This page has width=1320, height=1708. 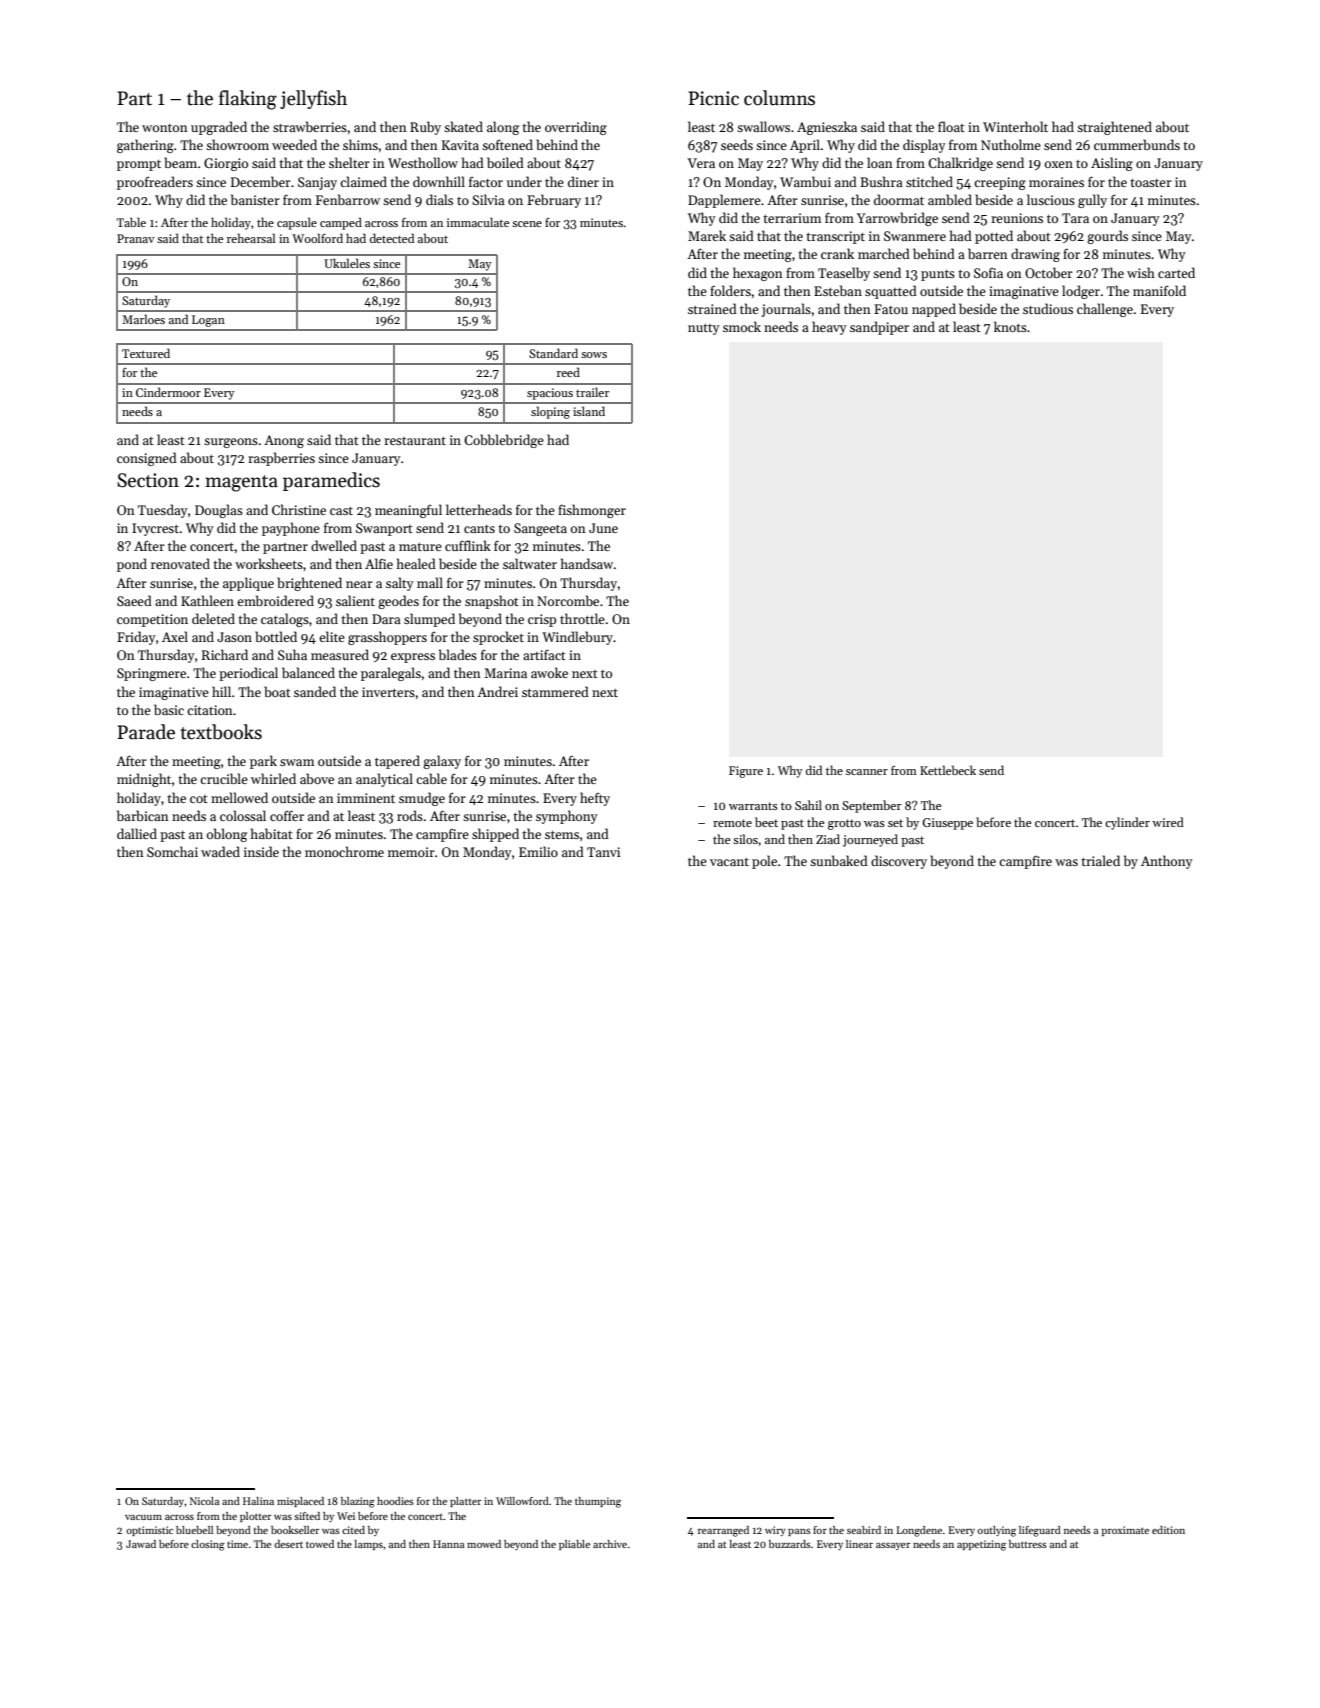 What do you see at coordinates (1015, 126) in the page?
I see `Winterholt` at bounding box center [1015, 126].
